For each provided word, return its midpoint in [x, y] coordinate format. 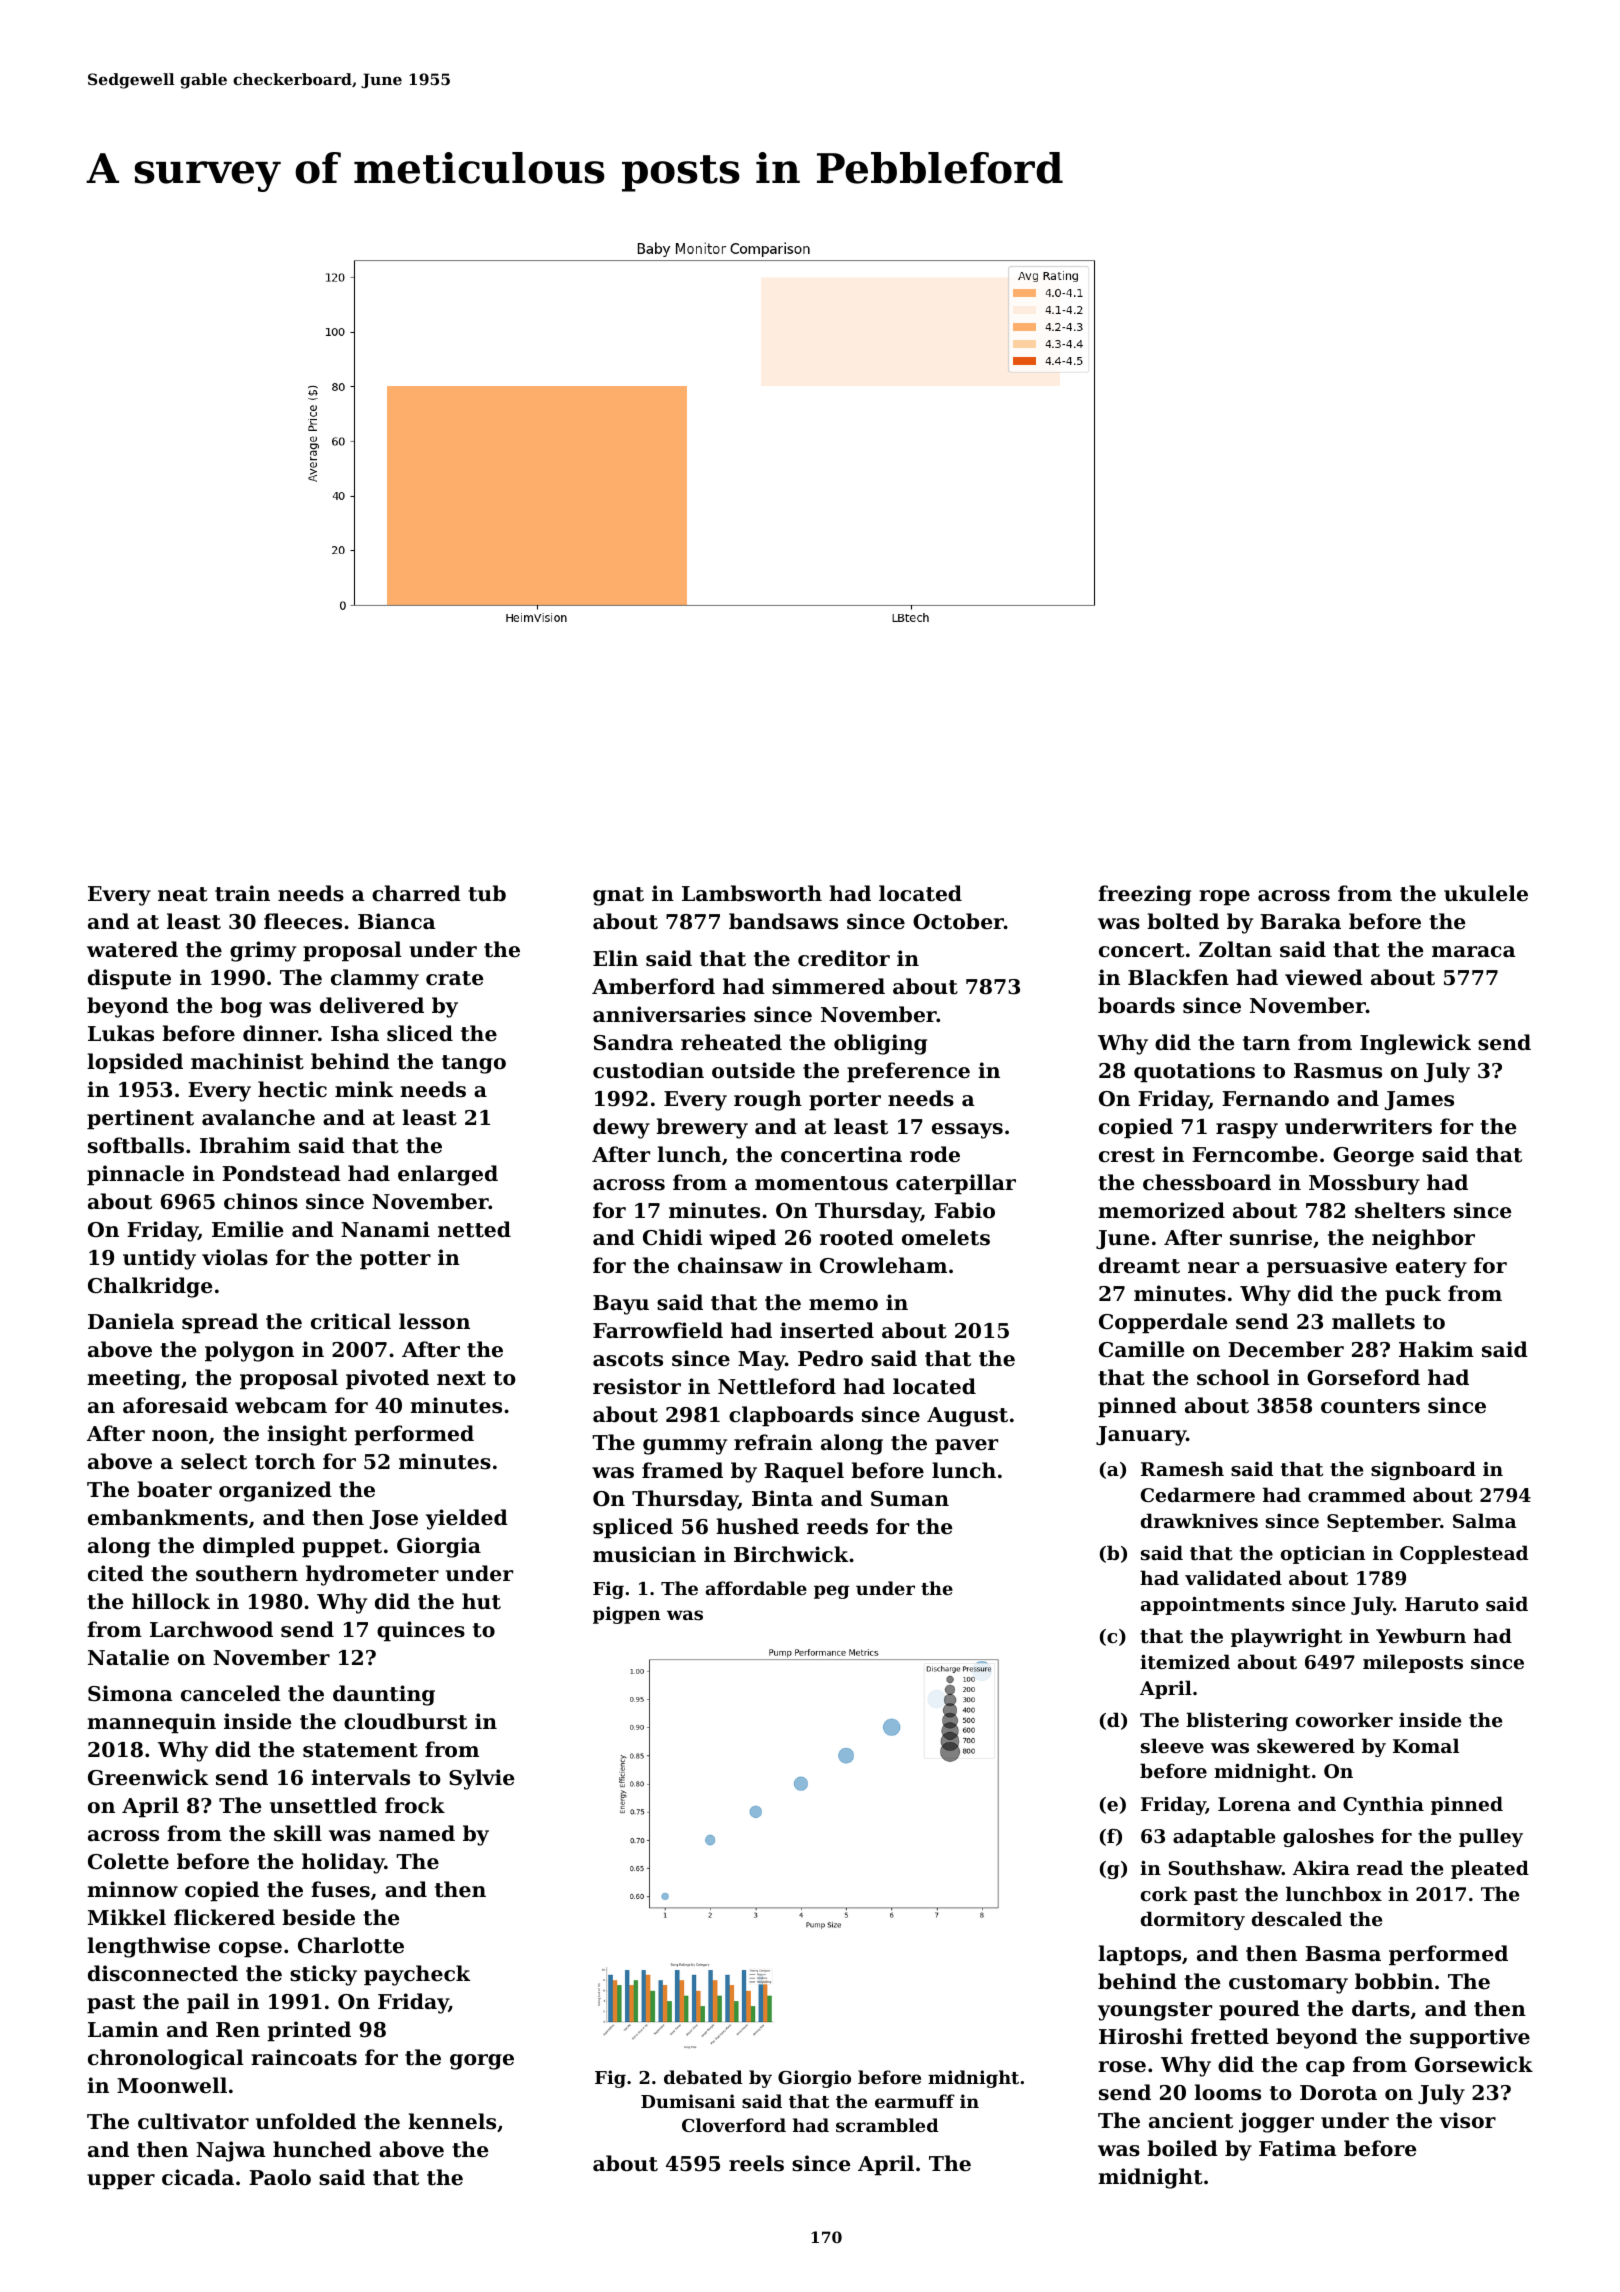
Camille [1141, 1349]
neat [183, 894]
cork [1164, 1893]
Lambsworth [752, 893]
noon [180, 1436]
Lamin [123, 2029]
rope [1224, 898]
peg [831, 1592]
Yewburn [1421, 1635]
